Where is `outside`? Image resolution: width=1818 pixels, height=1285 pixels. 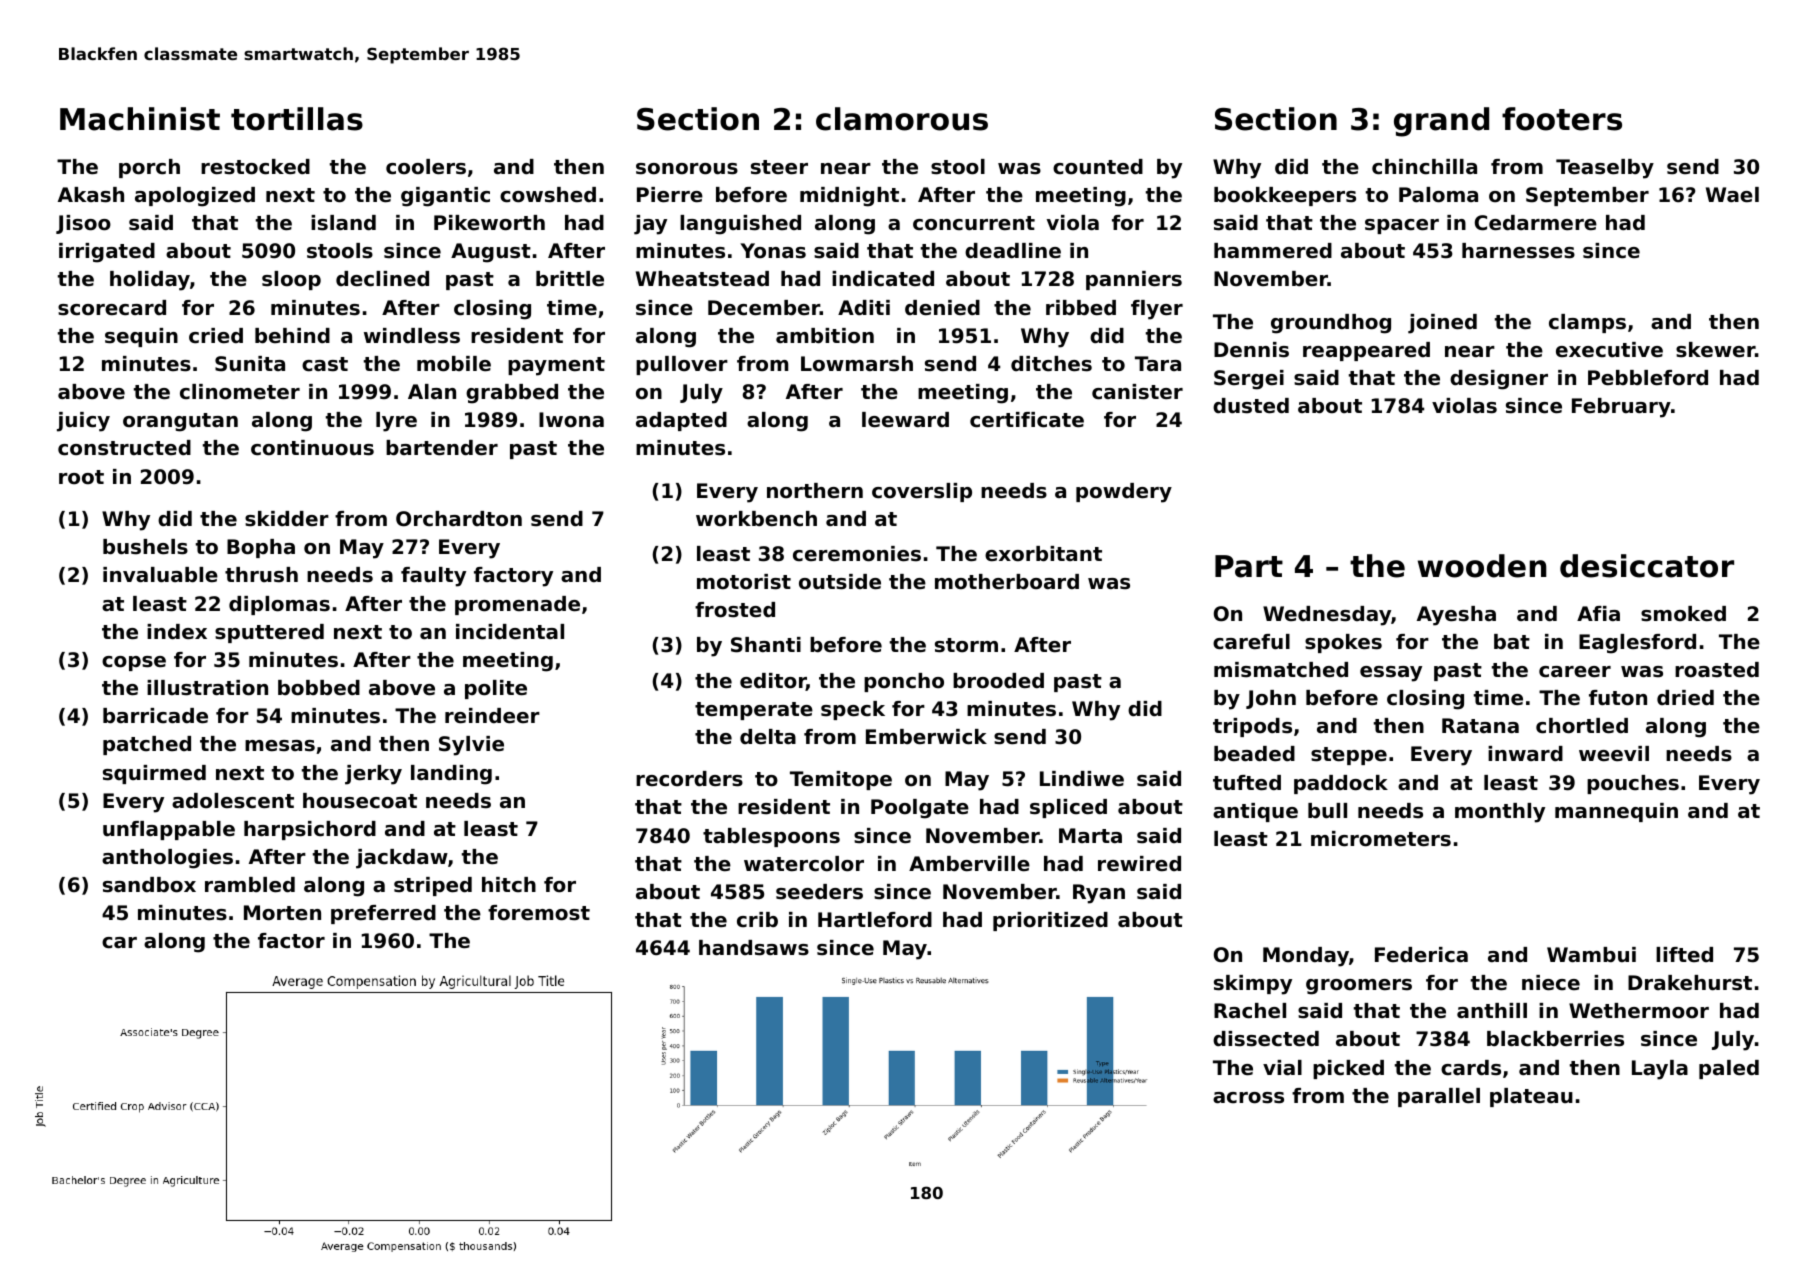
outside is located at coordinates (840, 582).
